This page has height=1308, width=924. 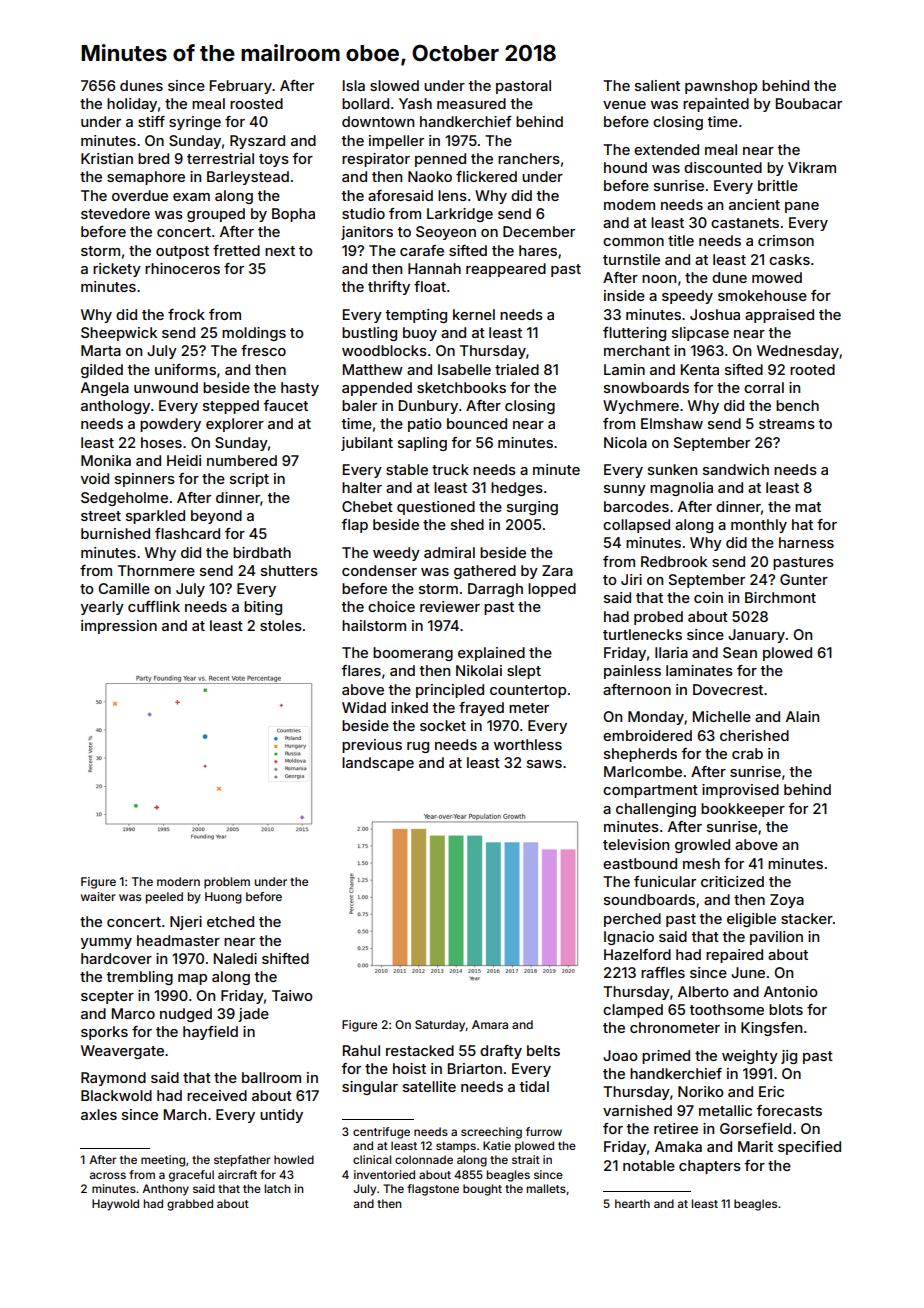 I want to click on Kristian, so click(x=107, y=158).
